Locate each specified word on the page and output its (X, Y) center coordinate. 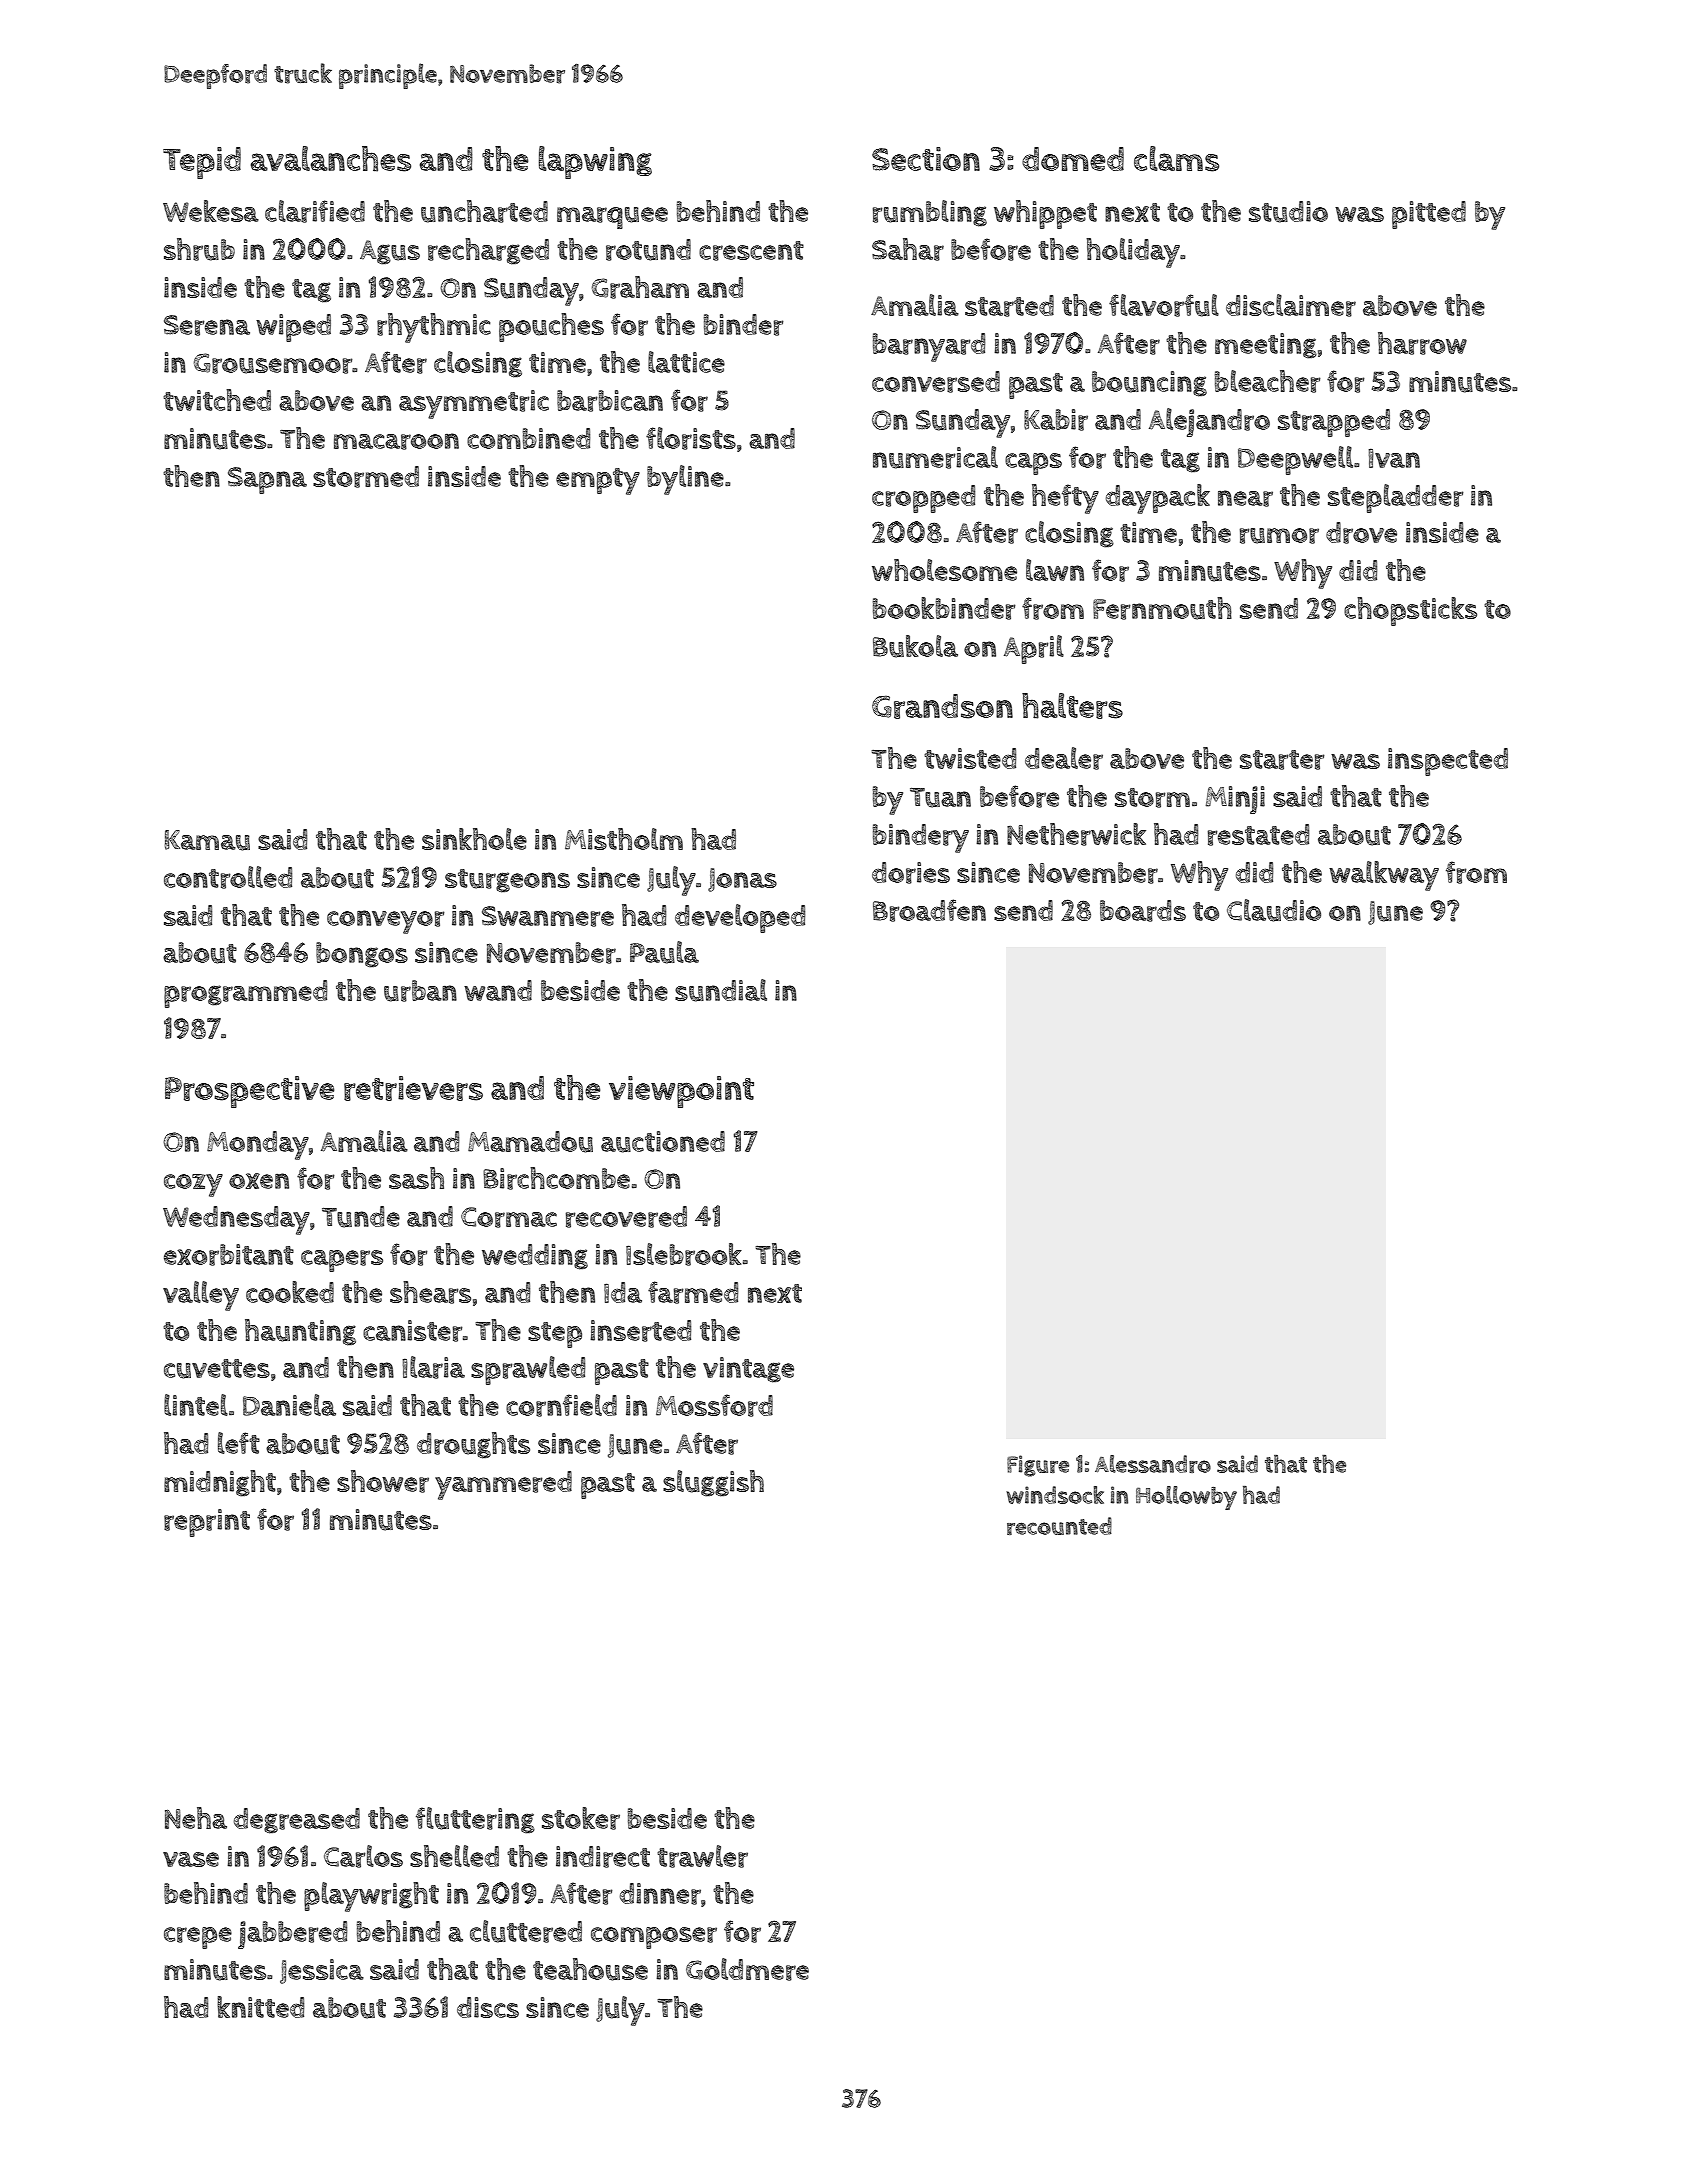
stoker (581, 1818)
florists (691, 438)
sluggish (713, 1483)
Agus (390, 252)
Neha (196, 1818)
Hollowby (1186, 1498)
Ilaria (434, 1367)
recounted (1059, 1526)
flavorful (1164, 305)
